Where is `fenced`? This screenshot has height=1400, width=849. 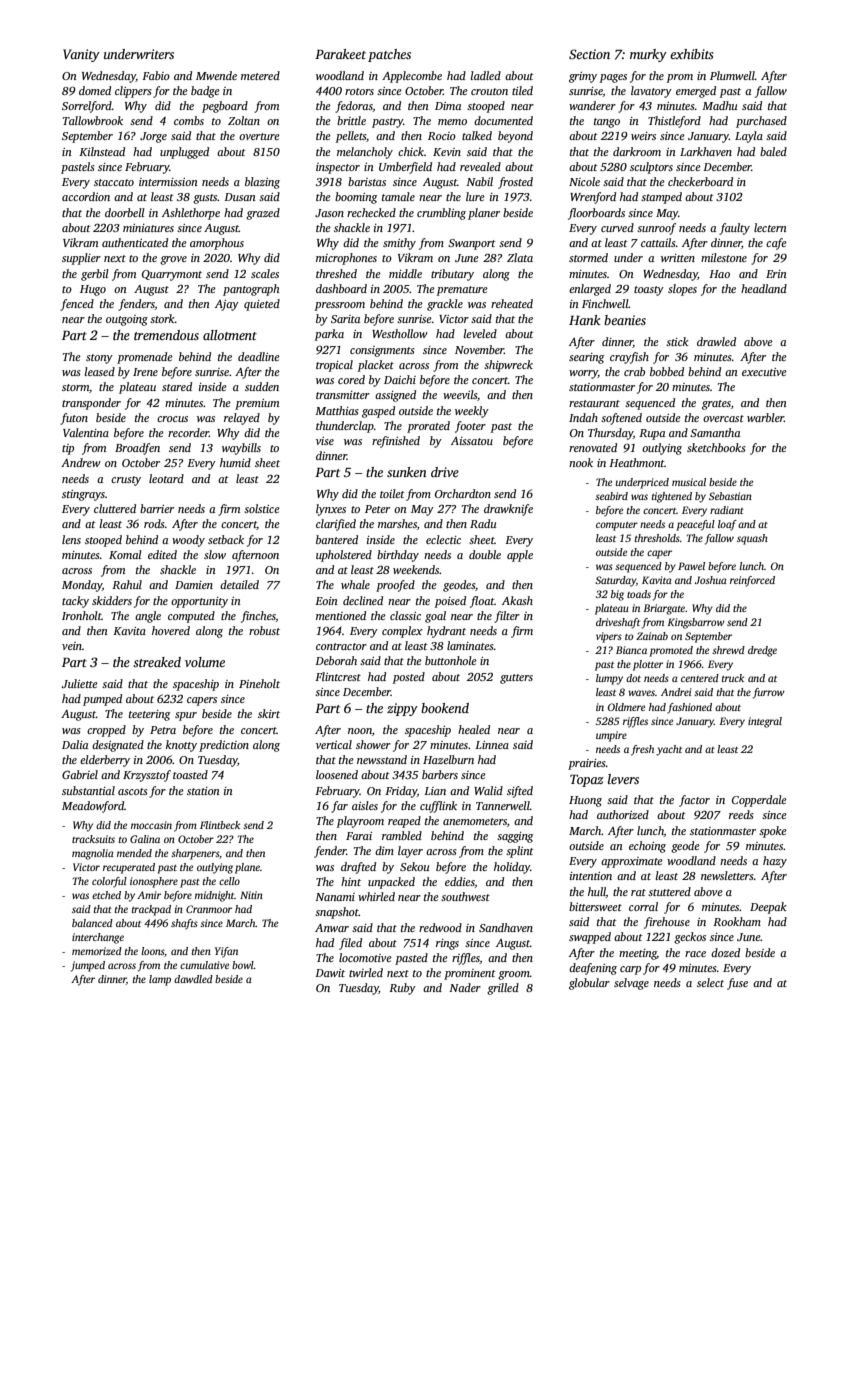 fenced is located at coordinates (77, 305).
